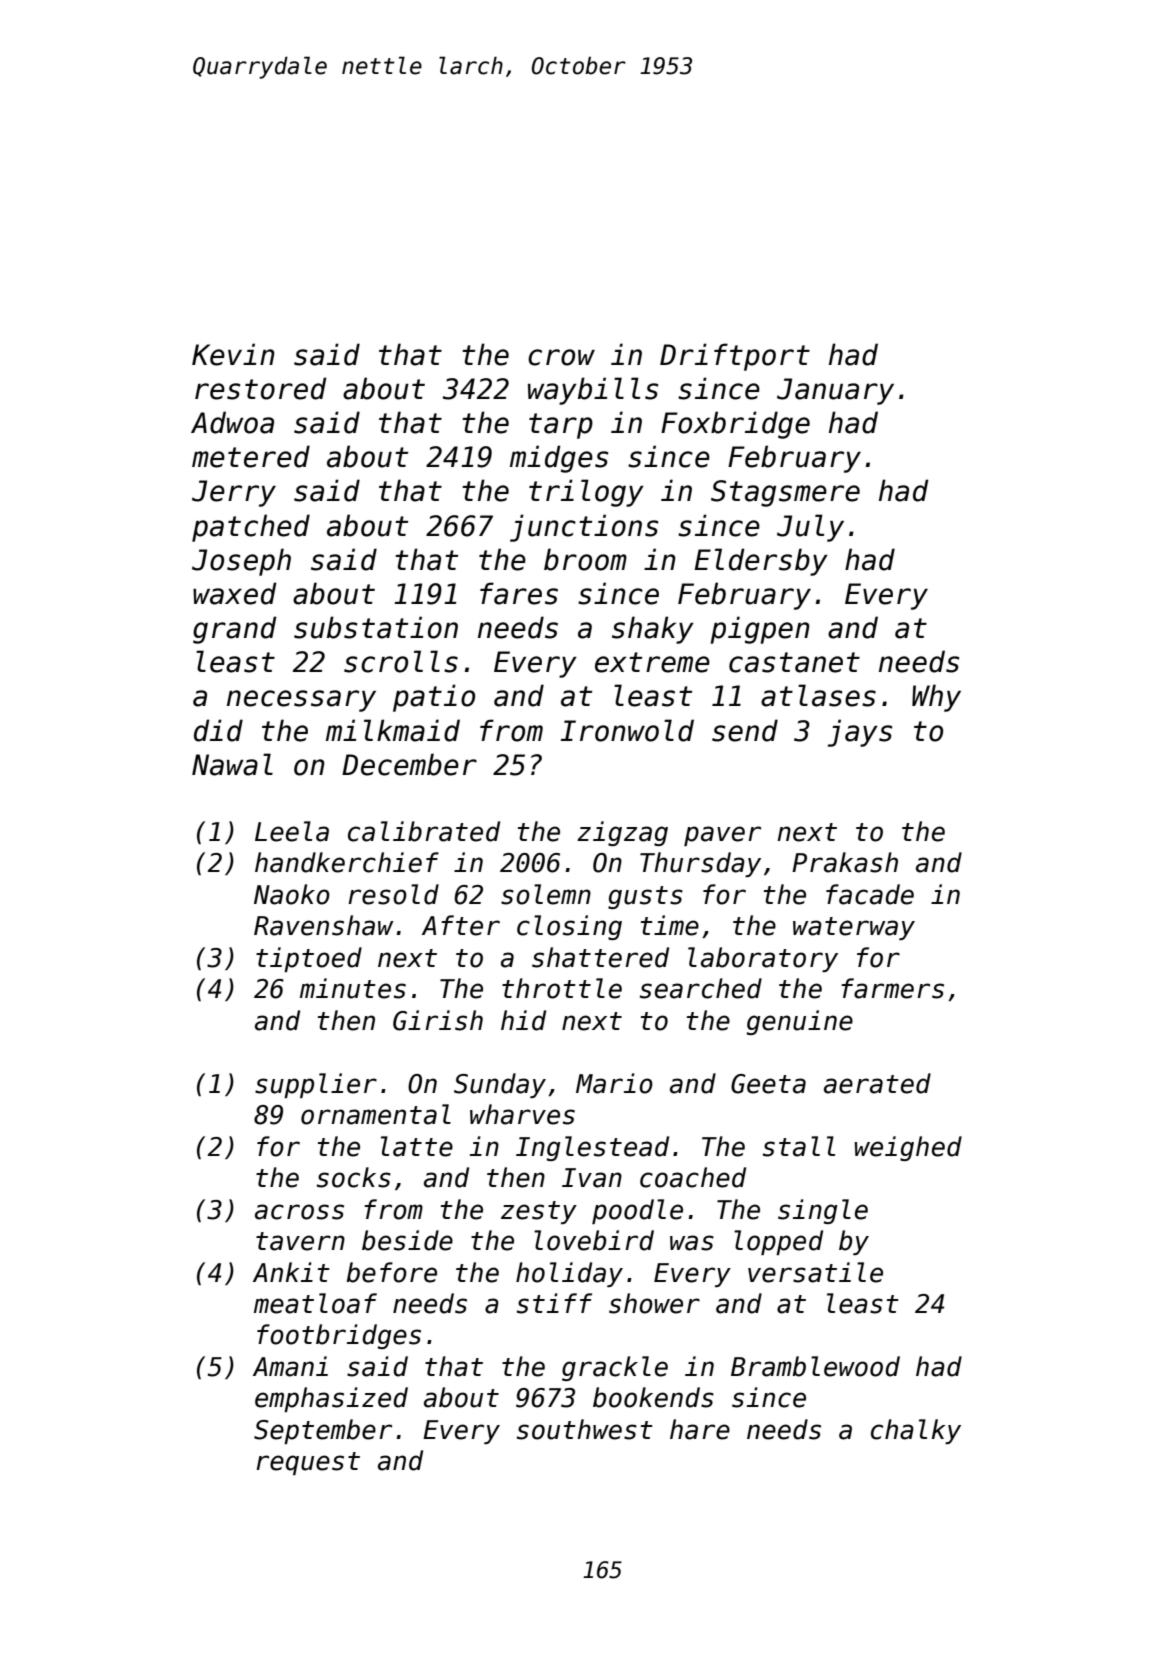 This page has height=1654, width=1165. I want to click on wharves, so click(522, 1114).
